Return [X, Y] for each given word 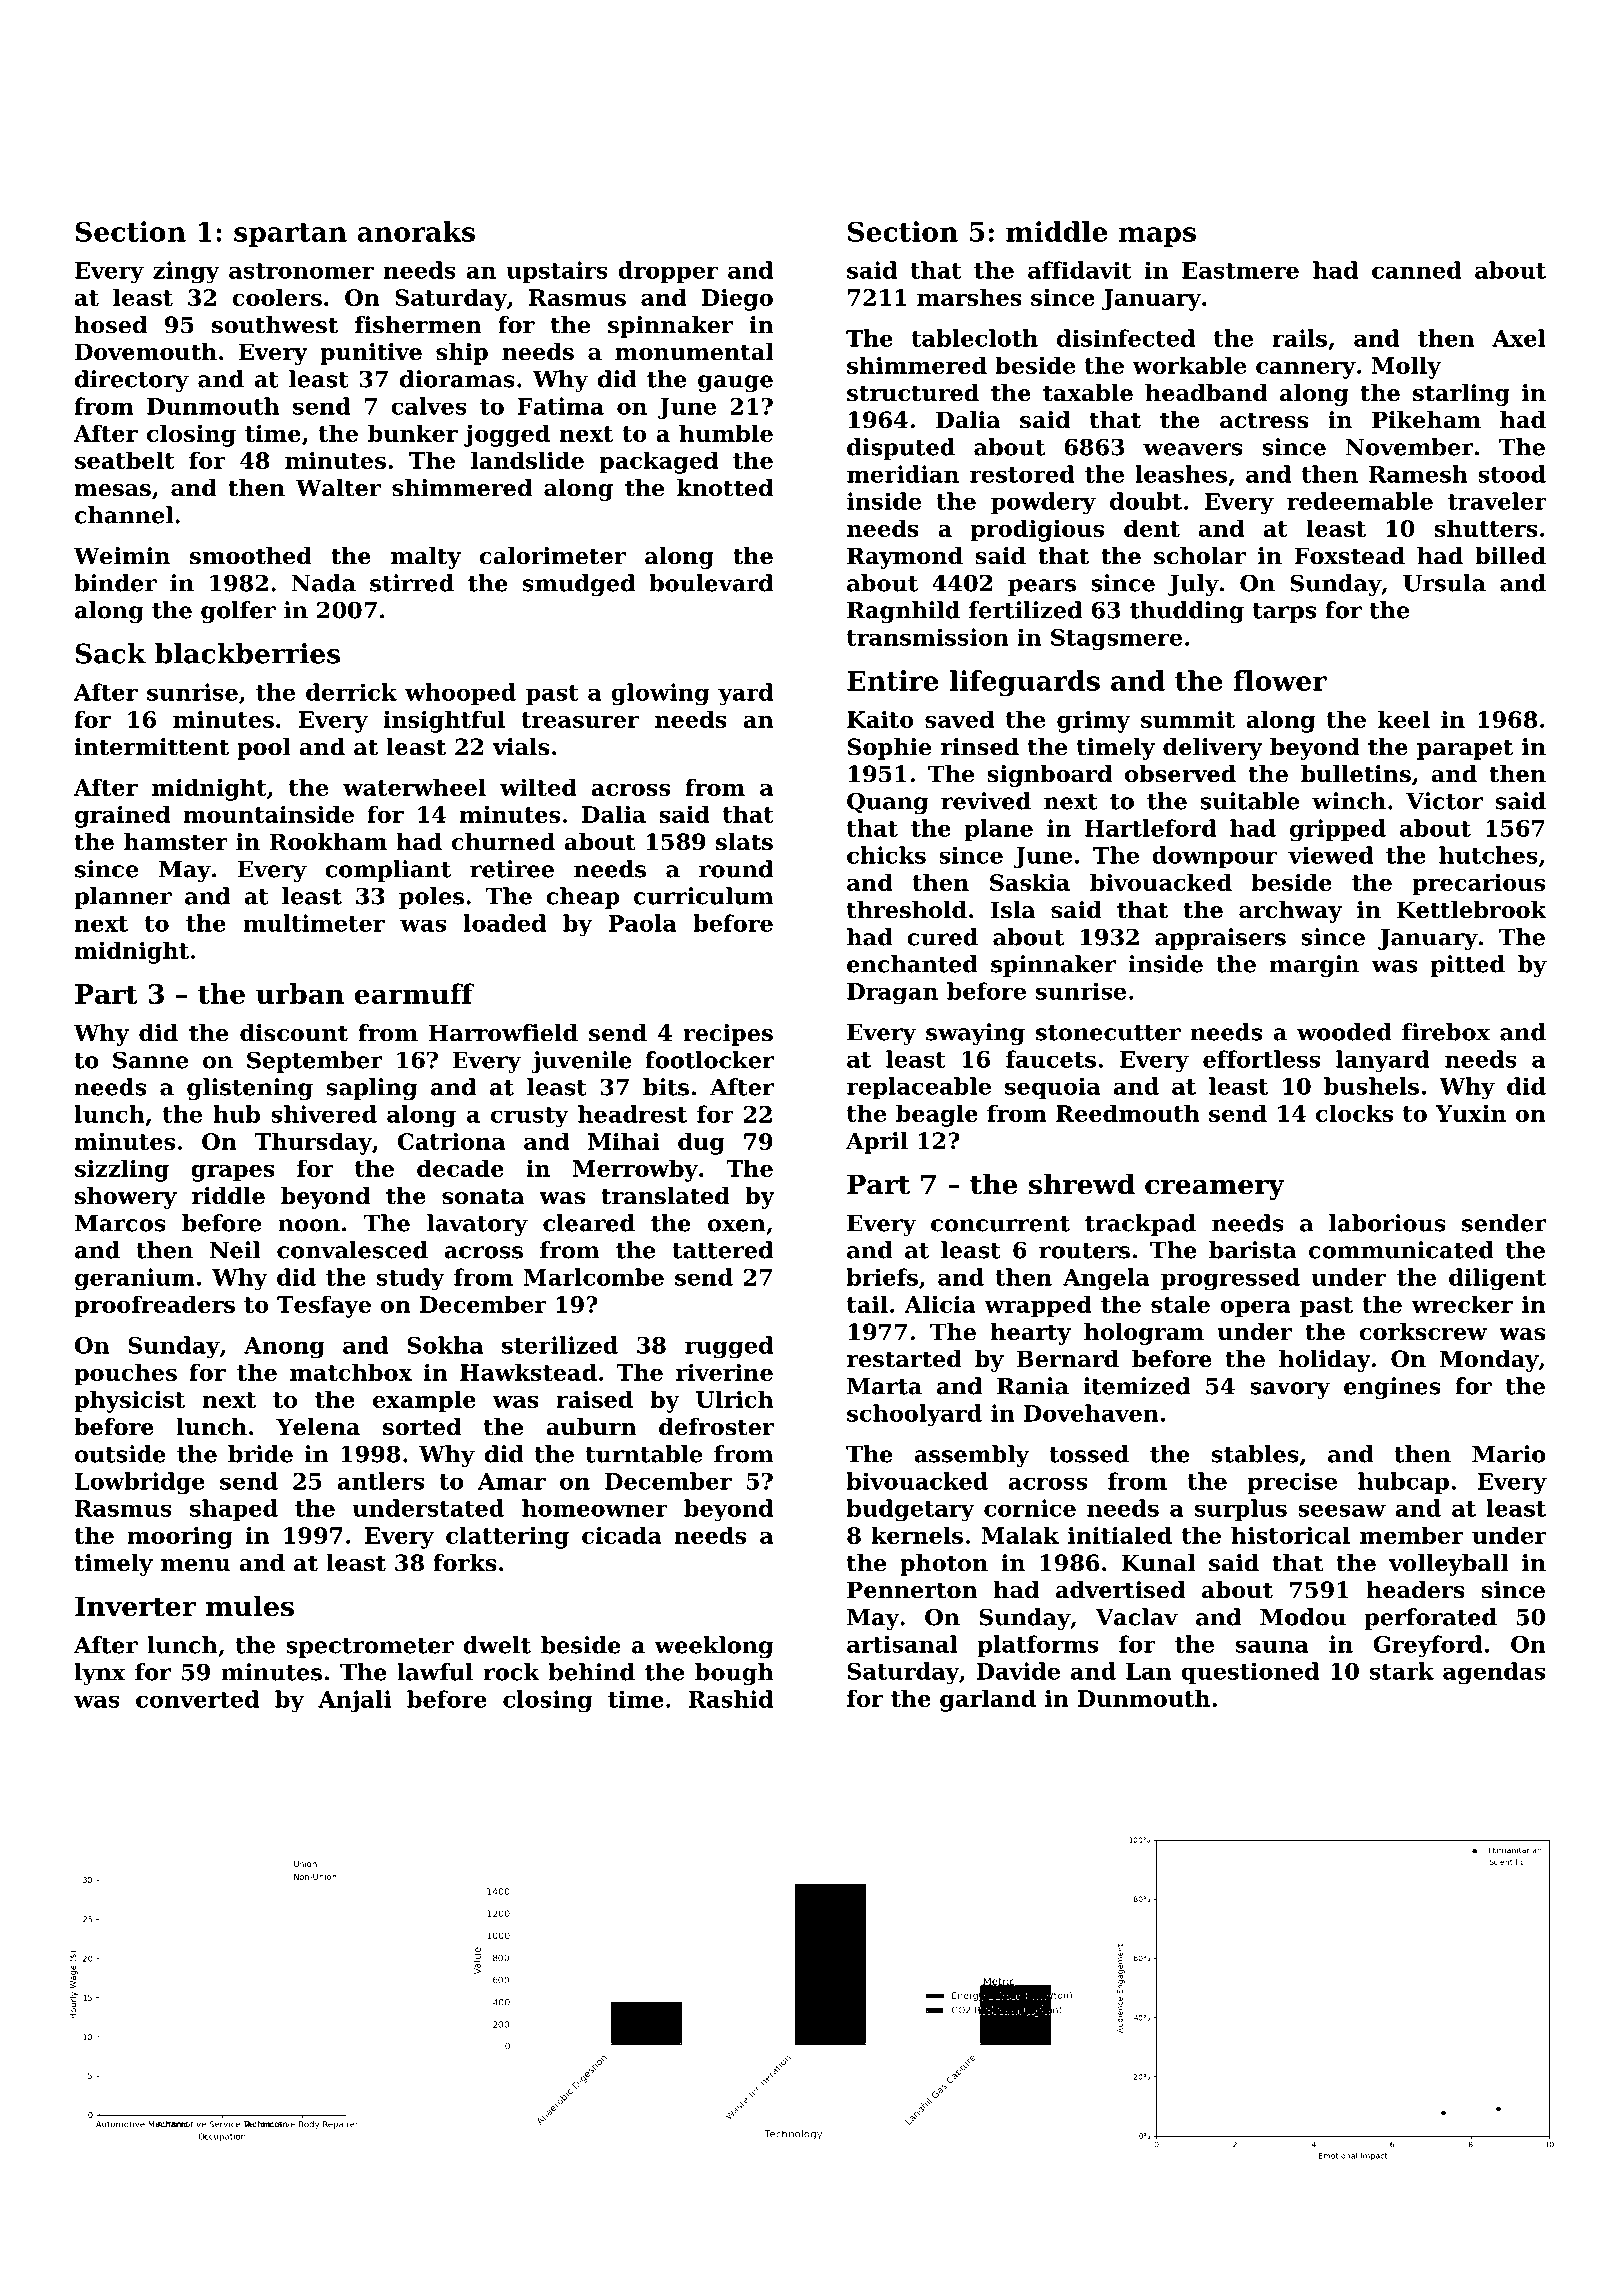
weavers [1193, 449]
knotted [725, 488]
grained [122, 816]
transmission [928, 637]
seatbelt [125, 460]
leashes [1181, 474]
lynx [100, 1674]
